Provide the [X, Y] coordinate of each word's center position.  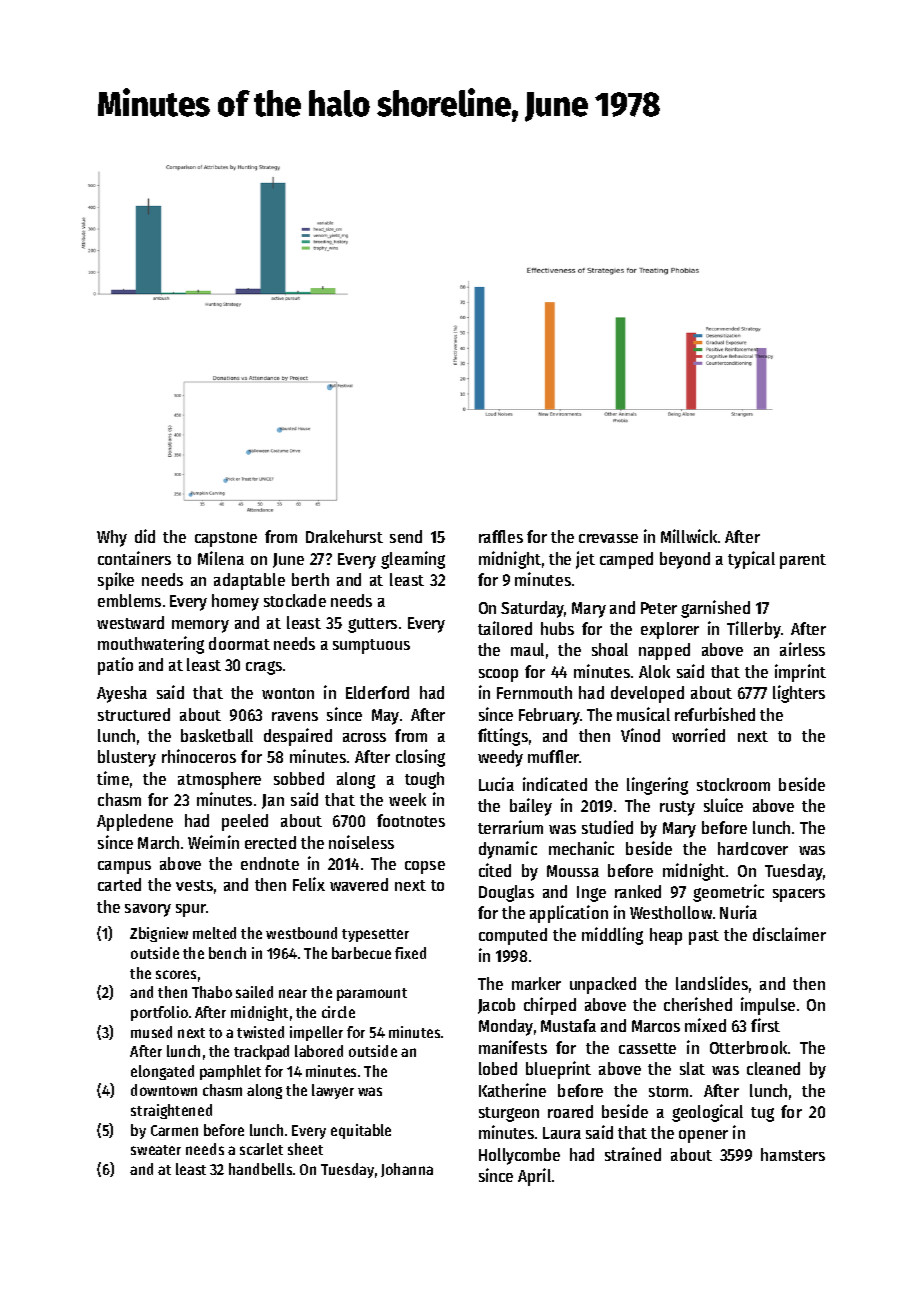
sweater [156, 1150]
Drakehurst [344, 536]
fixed [410, 953]
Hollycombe [519, 1156]
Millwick [689, 536]
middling [612, 936]
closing [420, 758]
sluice [723, 805]
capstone [226, 539]
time [113, 778]
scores [176, 974]
